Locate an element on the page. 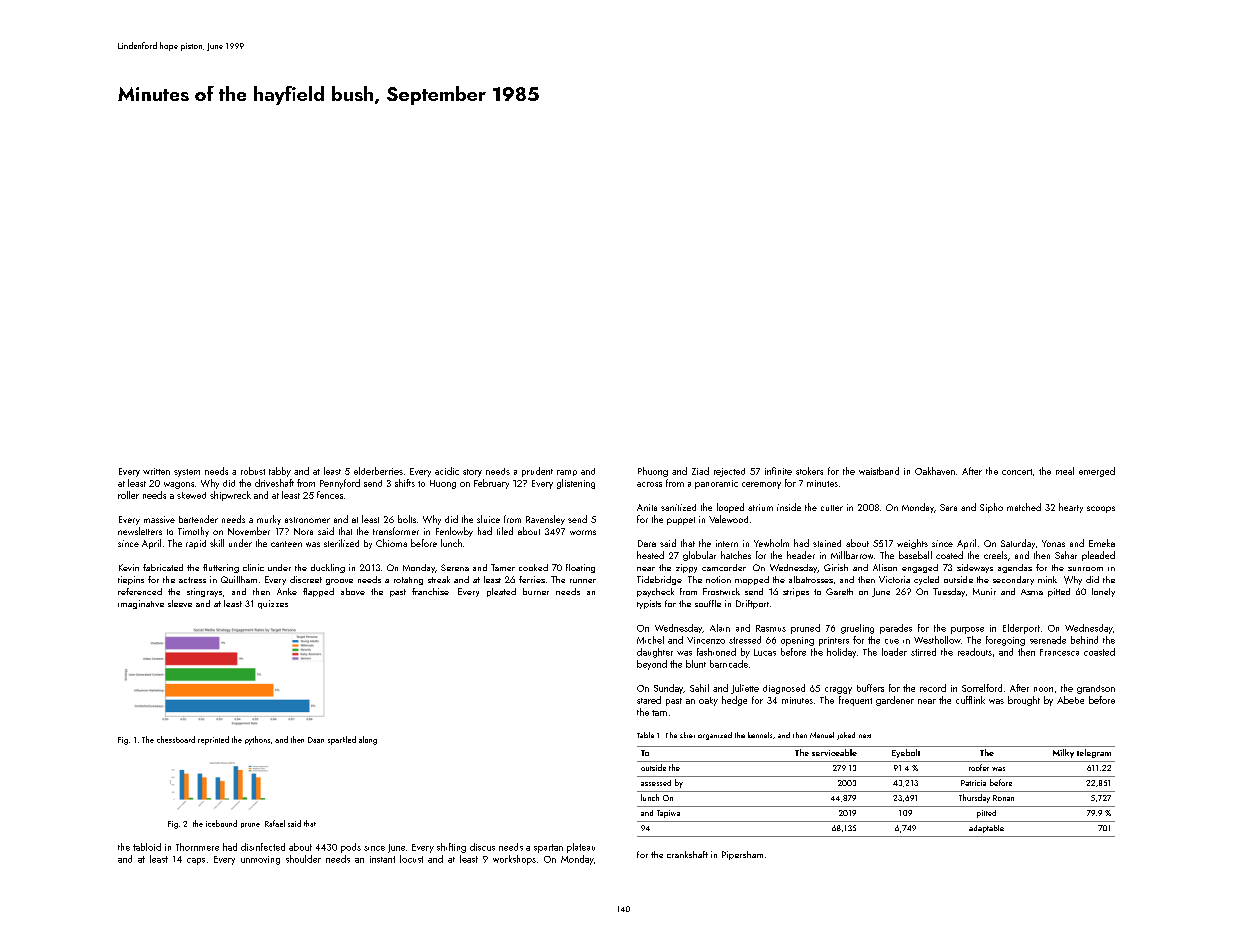 Image resolution: width=1233 pixels, height=952 pixels. caps is located at coordinates (196, 861).
